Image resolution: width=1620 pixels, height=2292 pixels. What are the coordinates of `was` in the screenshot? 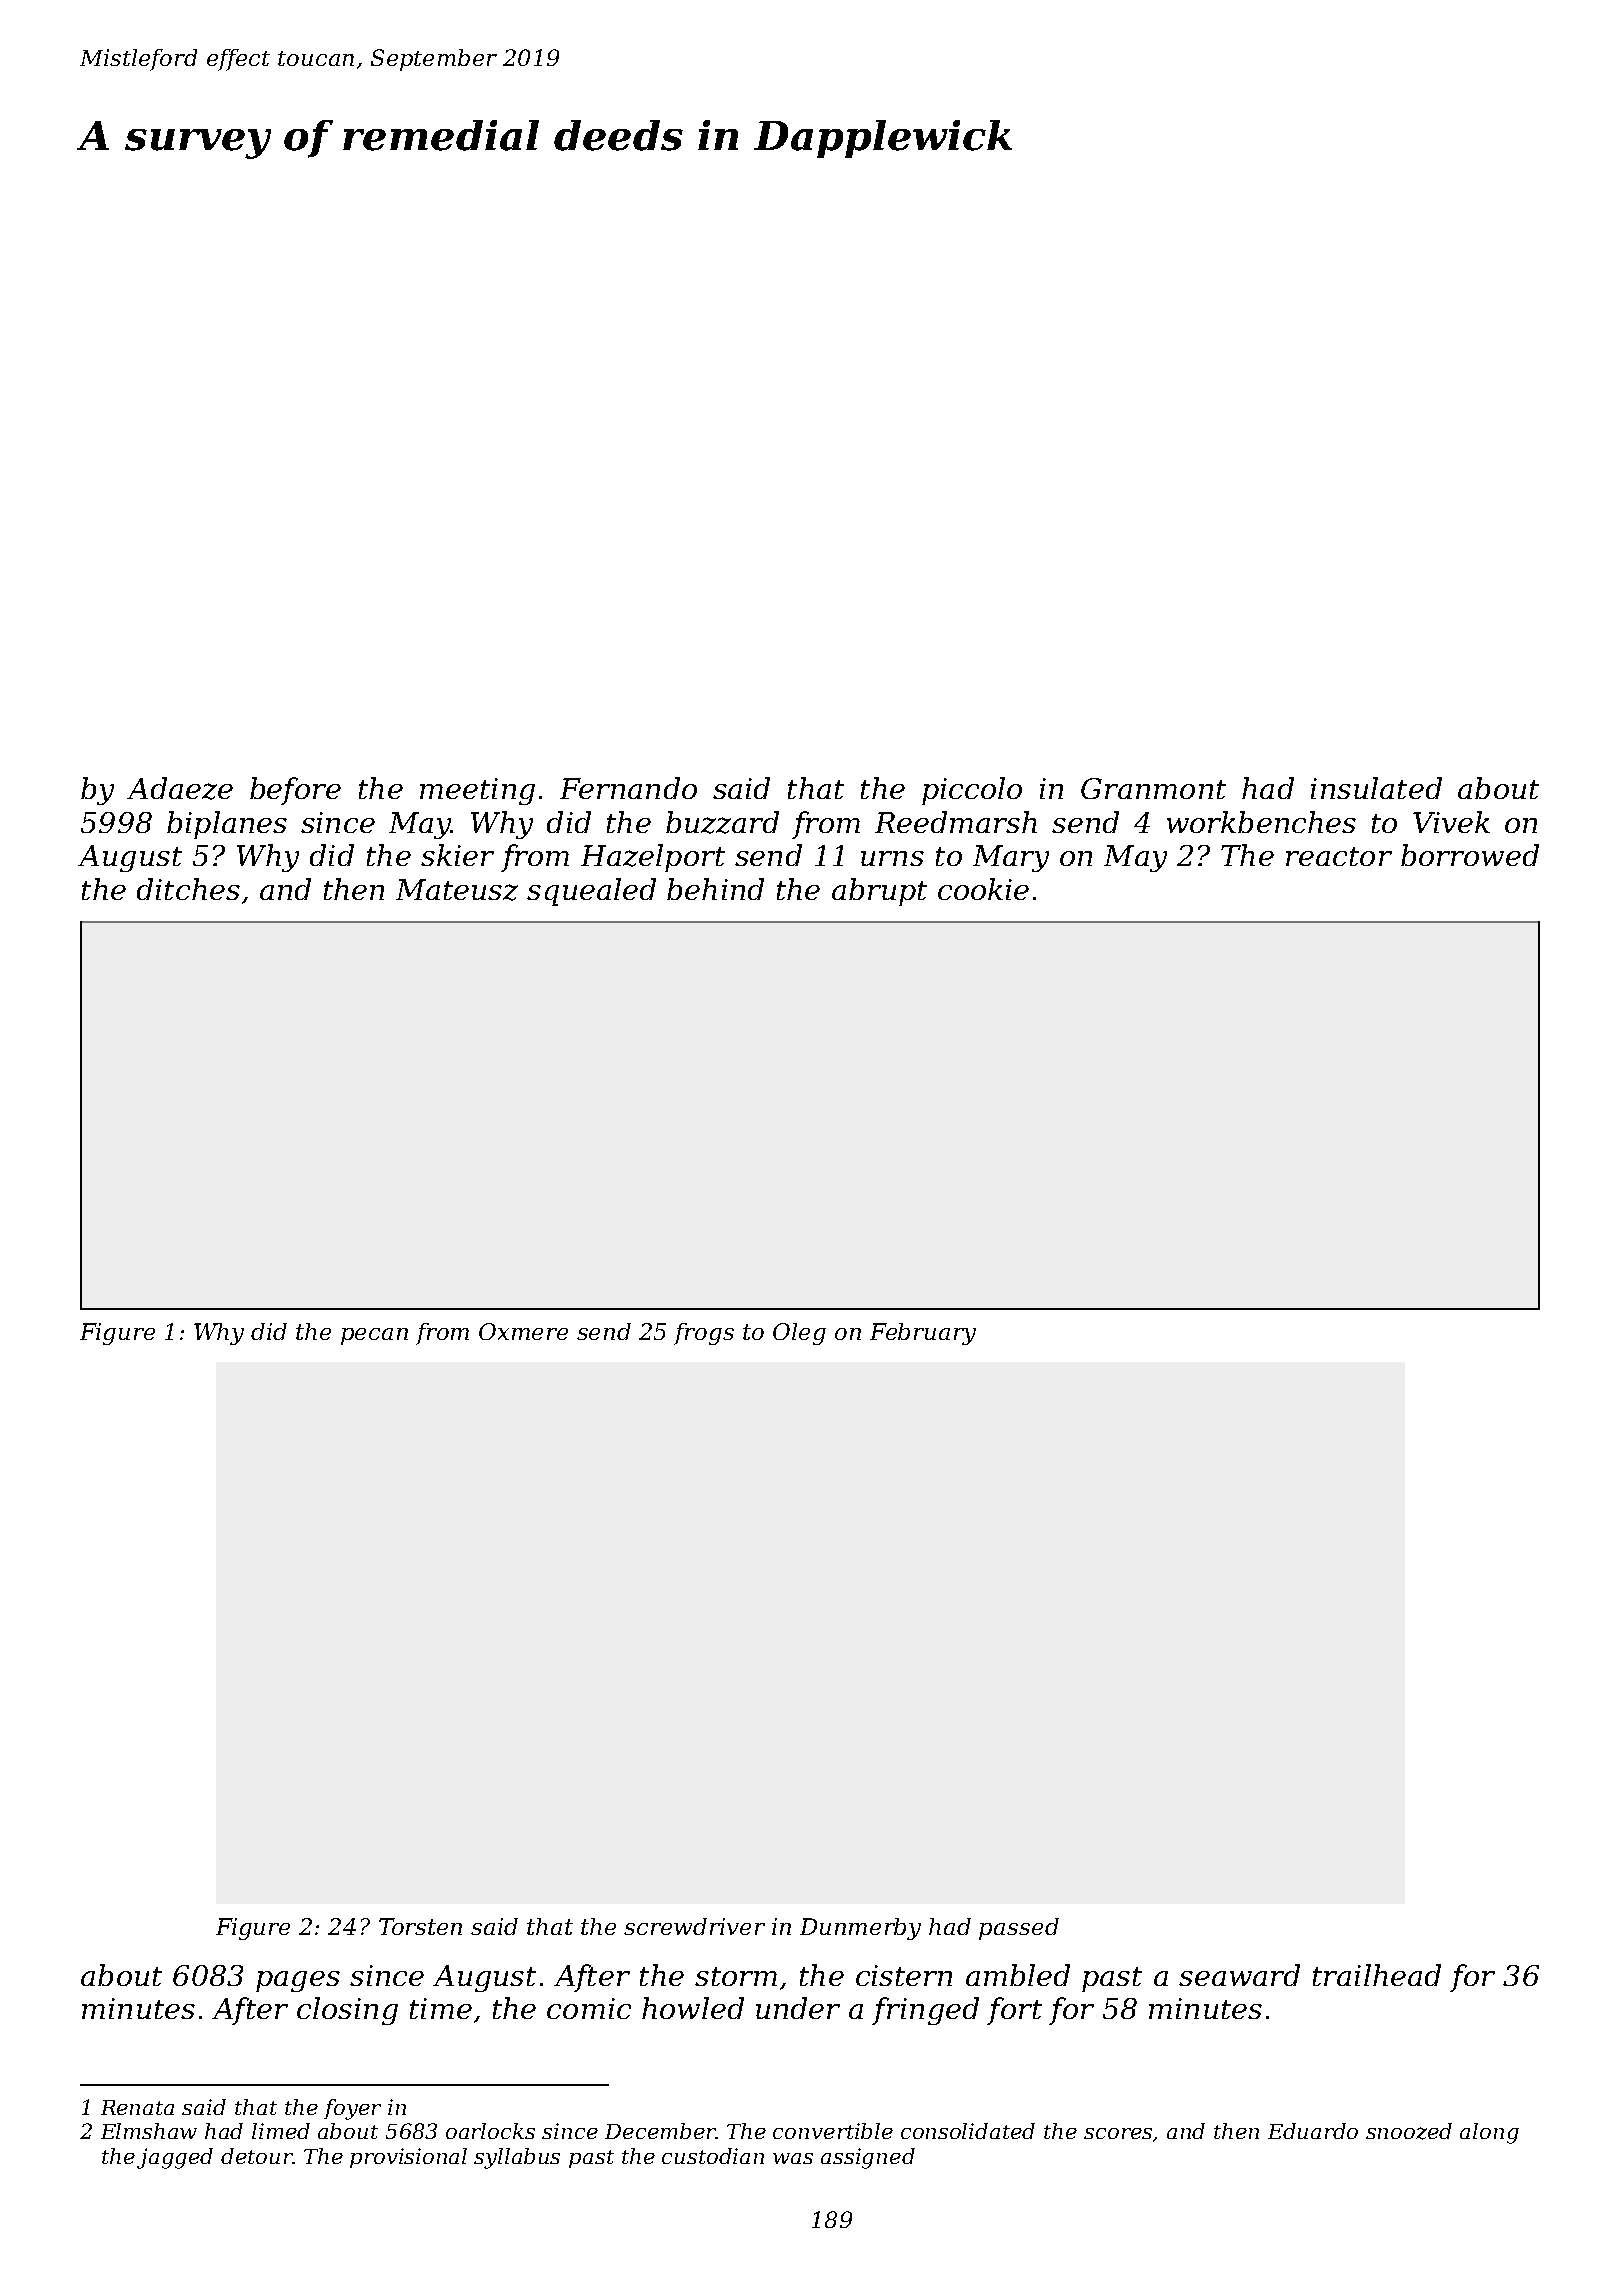 It's located at (793, 2158).
